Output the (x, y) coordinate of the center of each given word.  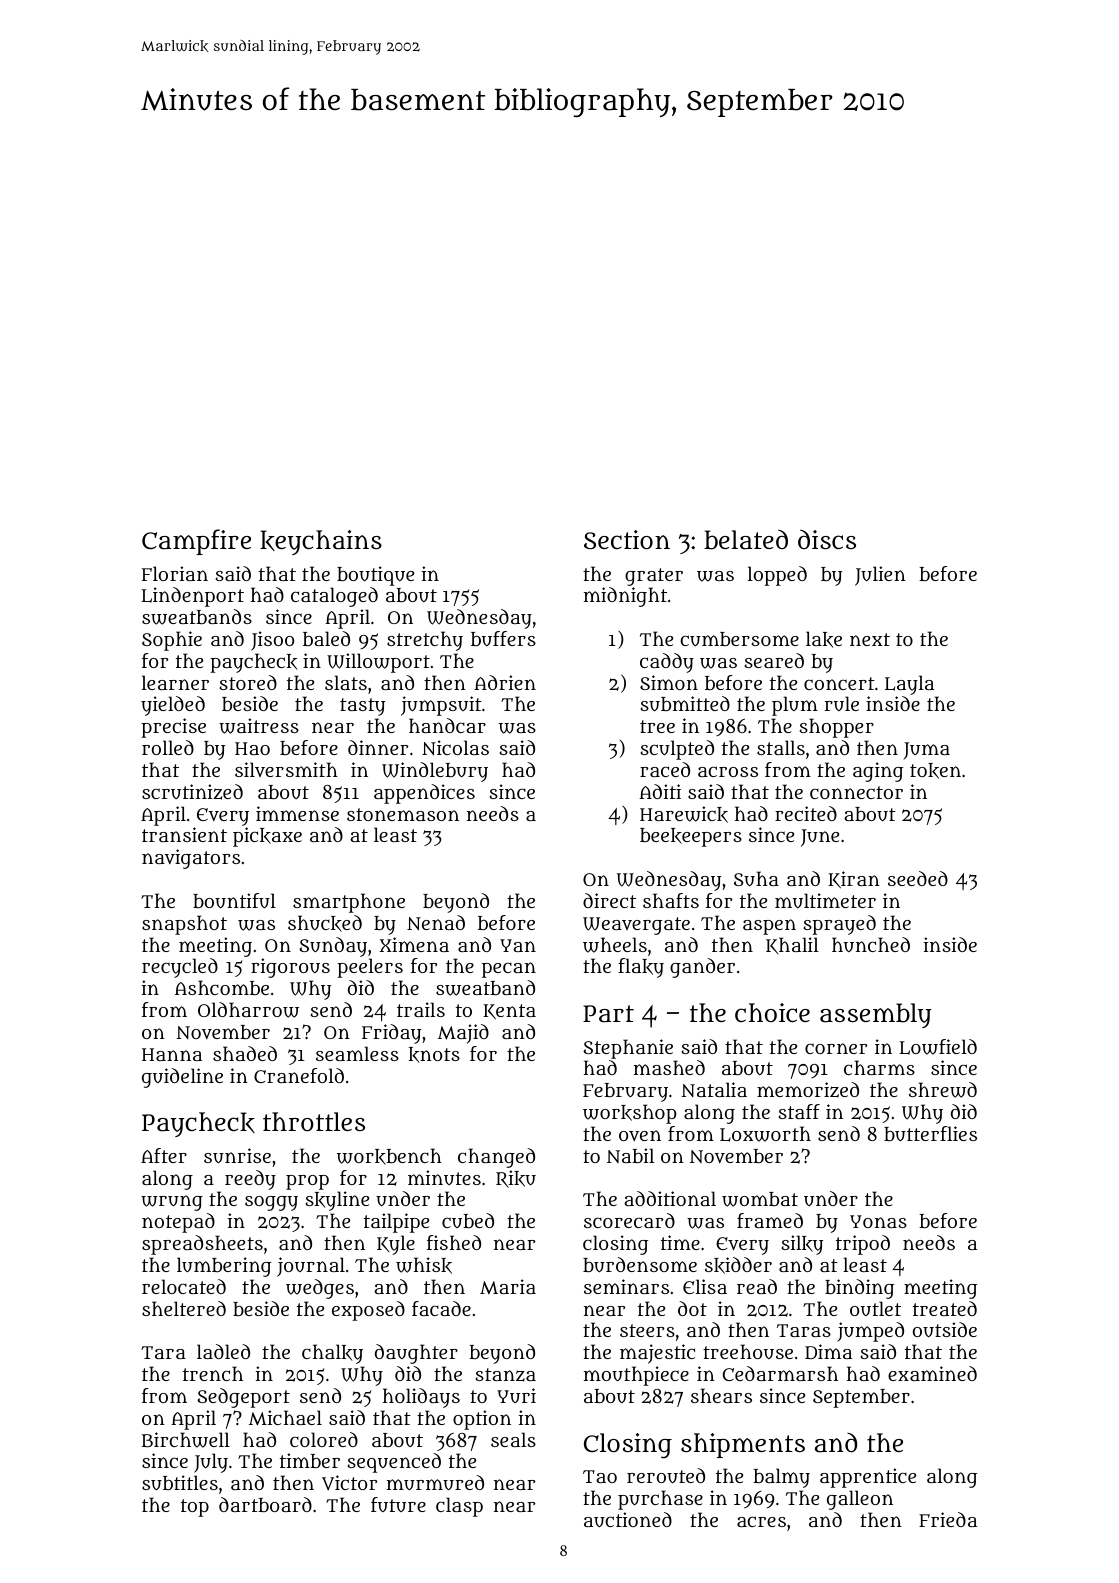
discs (827, 539)
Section (627, 539)
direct (609, 900)
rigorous (290, 968)
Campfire (196, 542)
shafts (671, 900)
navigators (191, 859)
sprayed (840, 925)
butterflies (930, 1134)
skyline (337, 1201)
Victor (349, 1483)
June (820, 838)
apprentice (868, 1478)
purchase (660, 1500)
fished (454, 1242)
